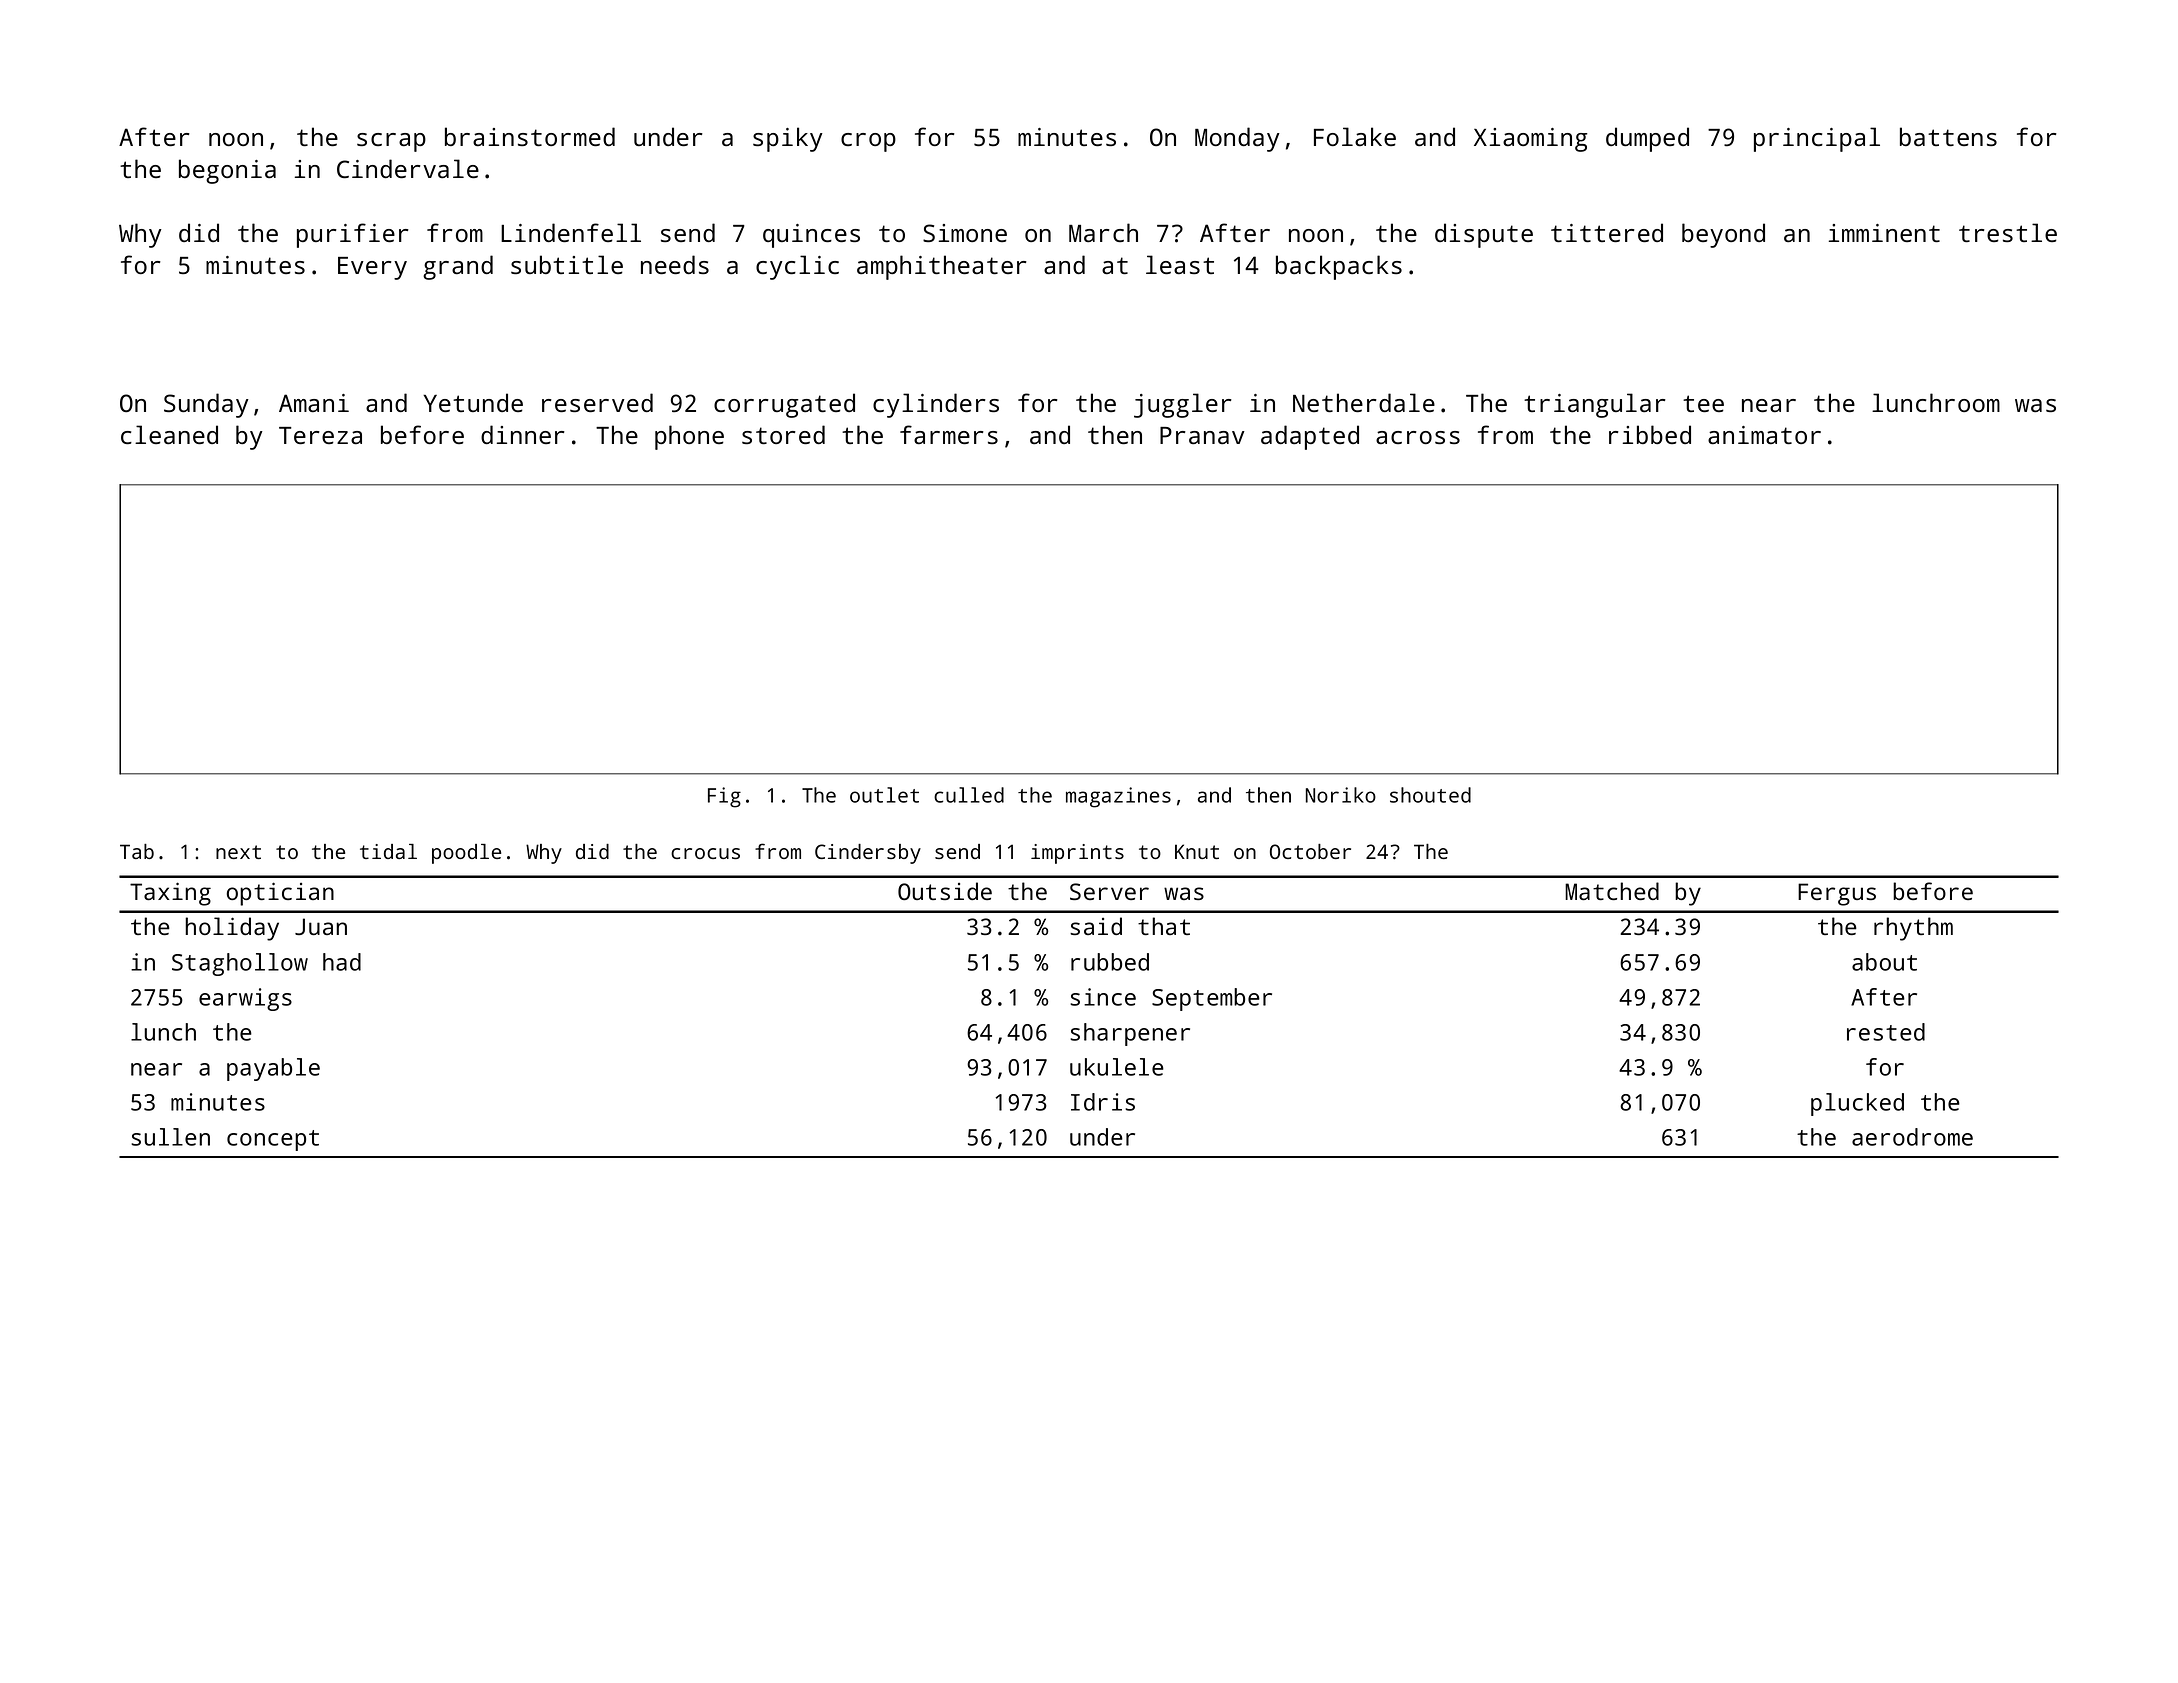 This page has width=2178, height=1683. Describe the element at coordinates (1837, 894) in the page. I see `Fergus` at that location.
